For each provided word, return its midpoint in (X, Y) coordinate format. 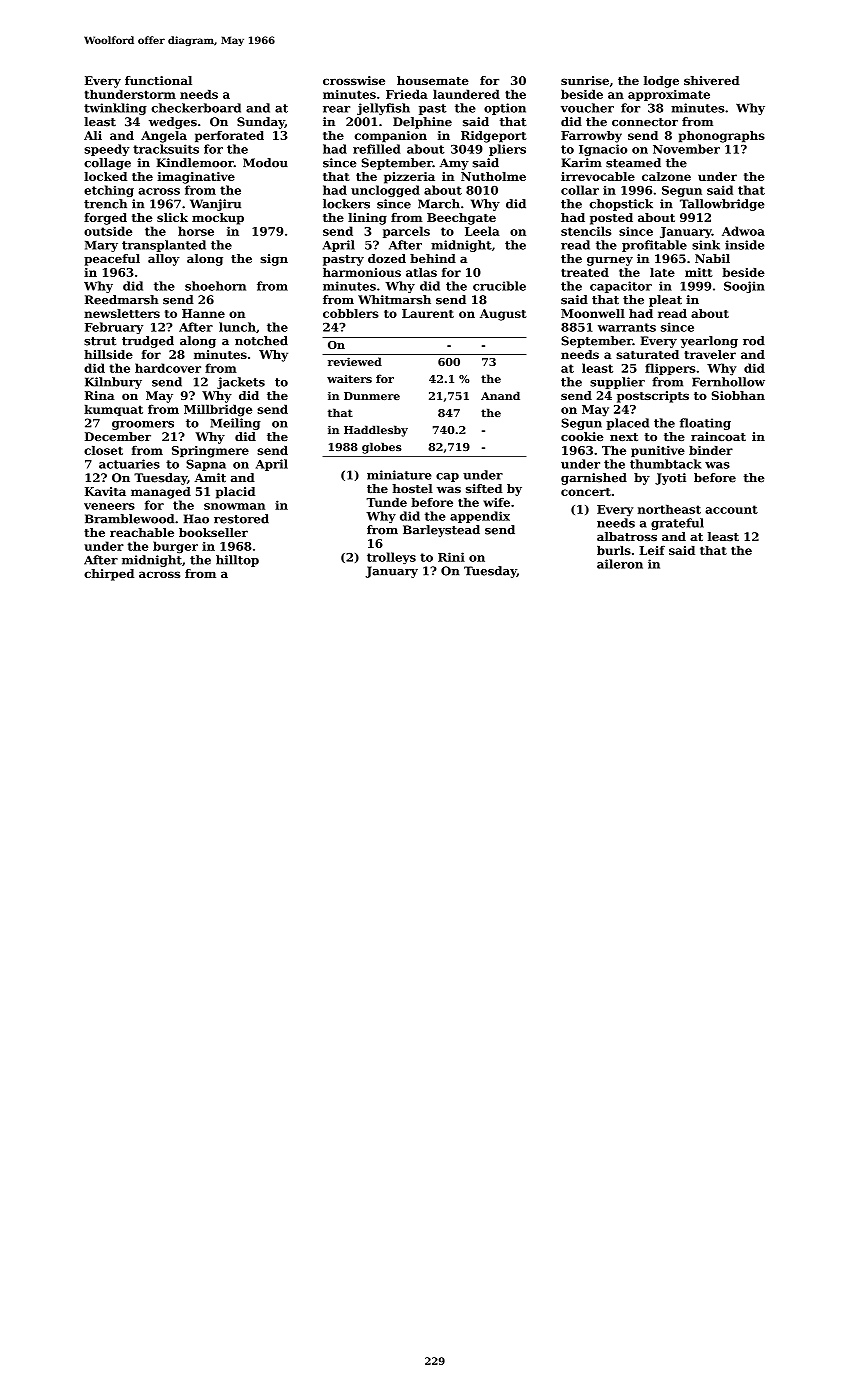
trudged (148, 342)
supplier (617, 383)
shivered (712, 80)
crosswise (354, 80)
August (503, 315)
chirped (109, 575)
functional (158, 80)
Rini (451, 557)
